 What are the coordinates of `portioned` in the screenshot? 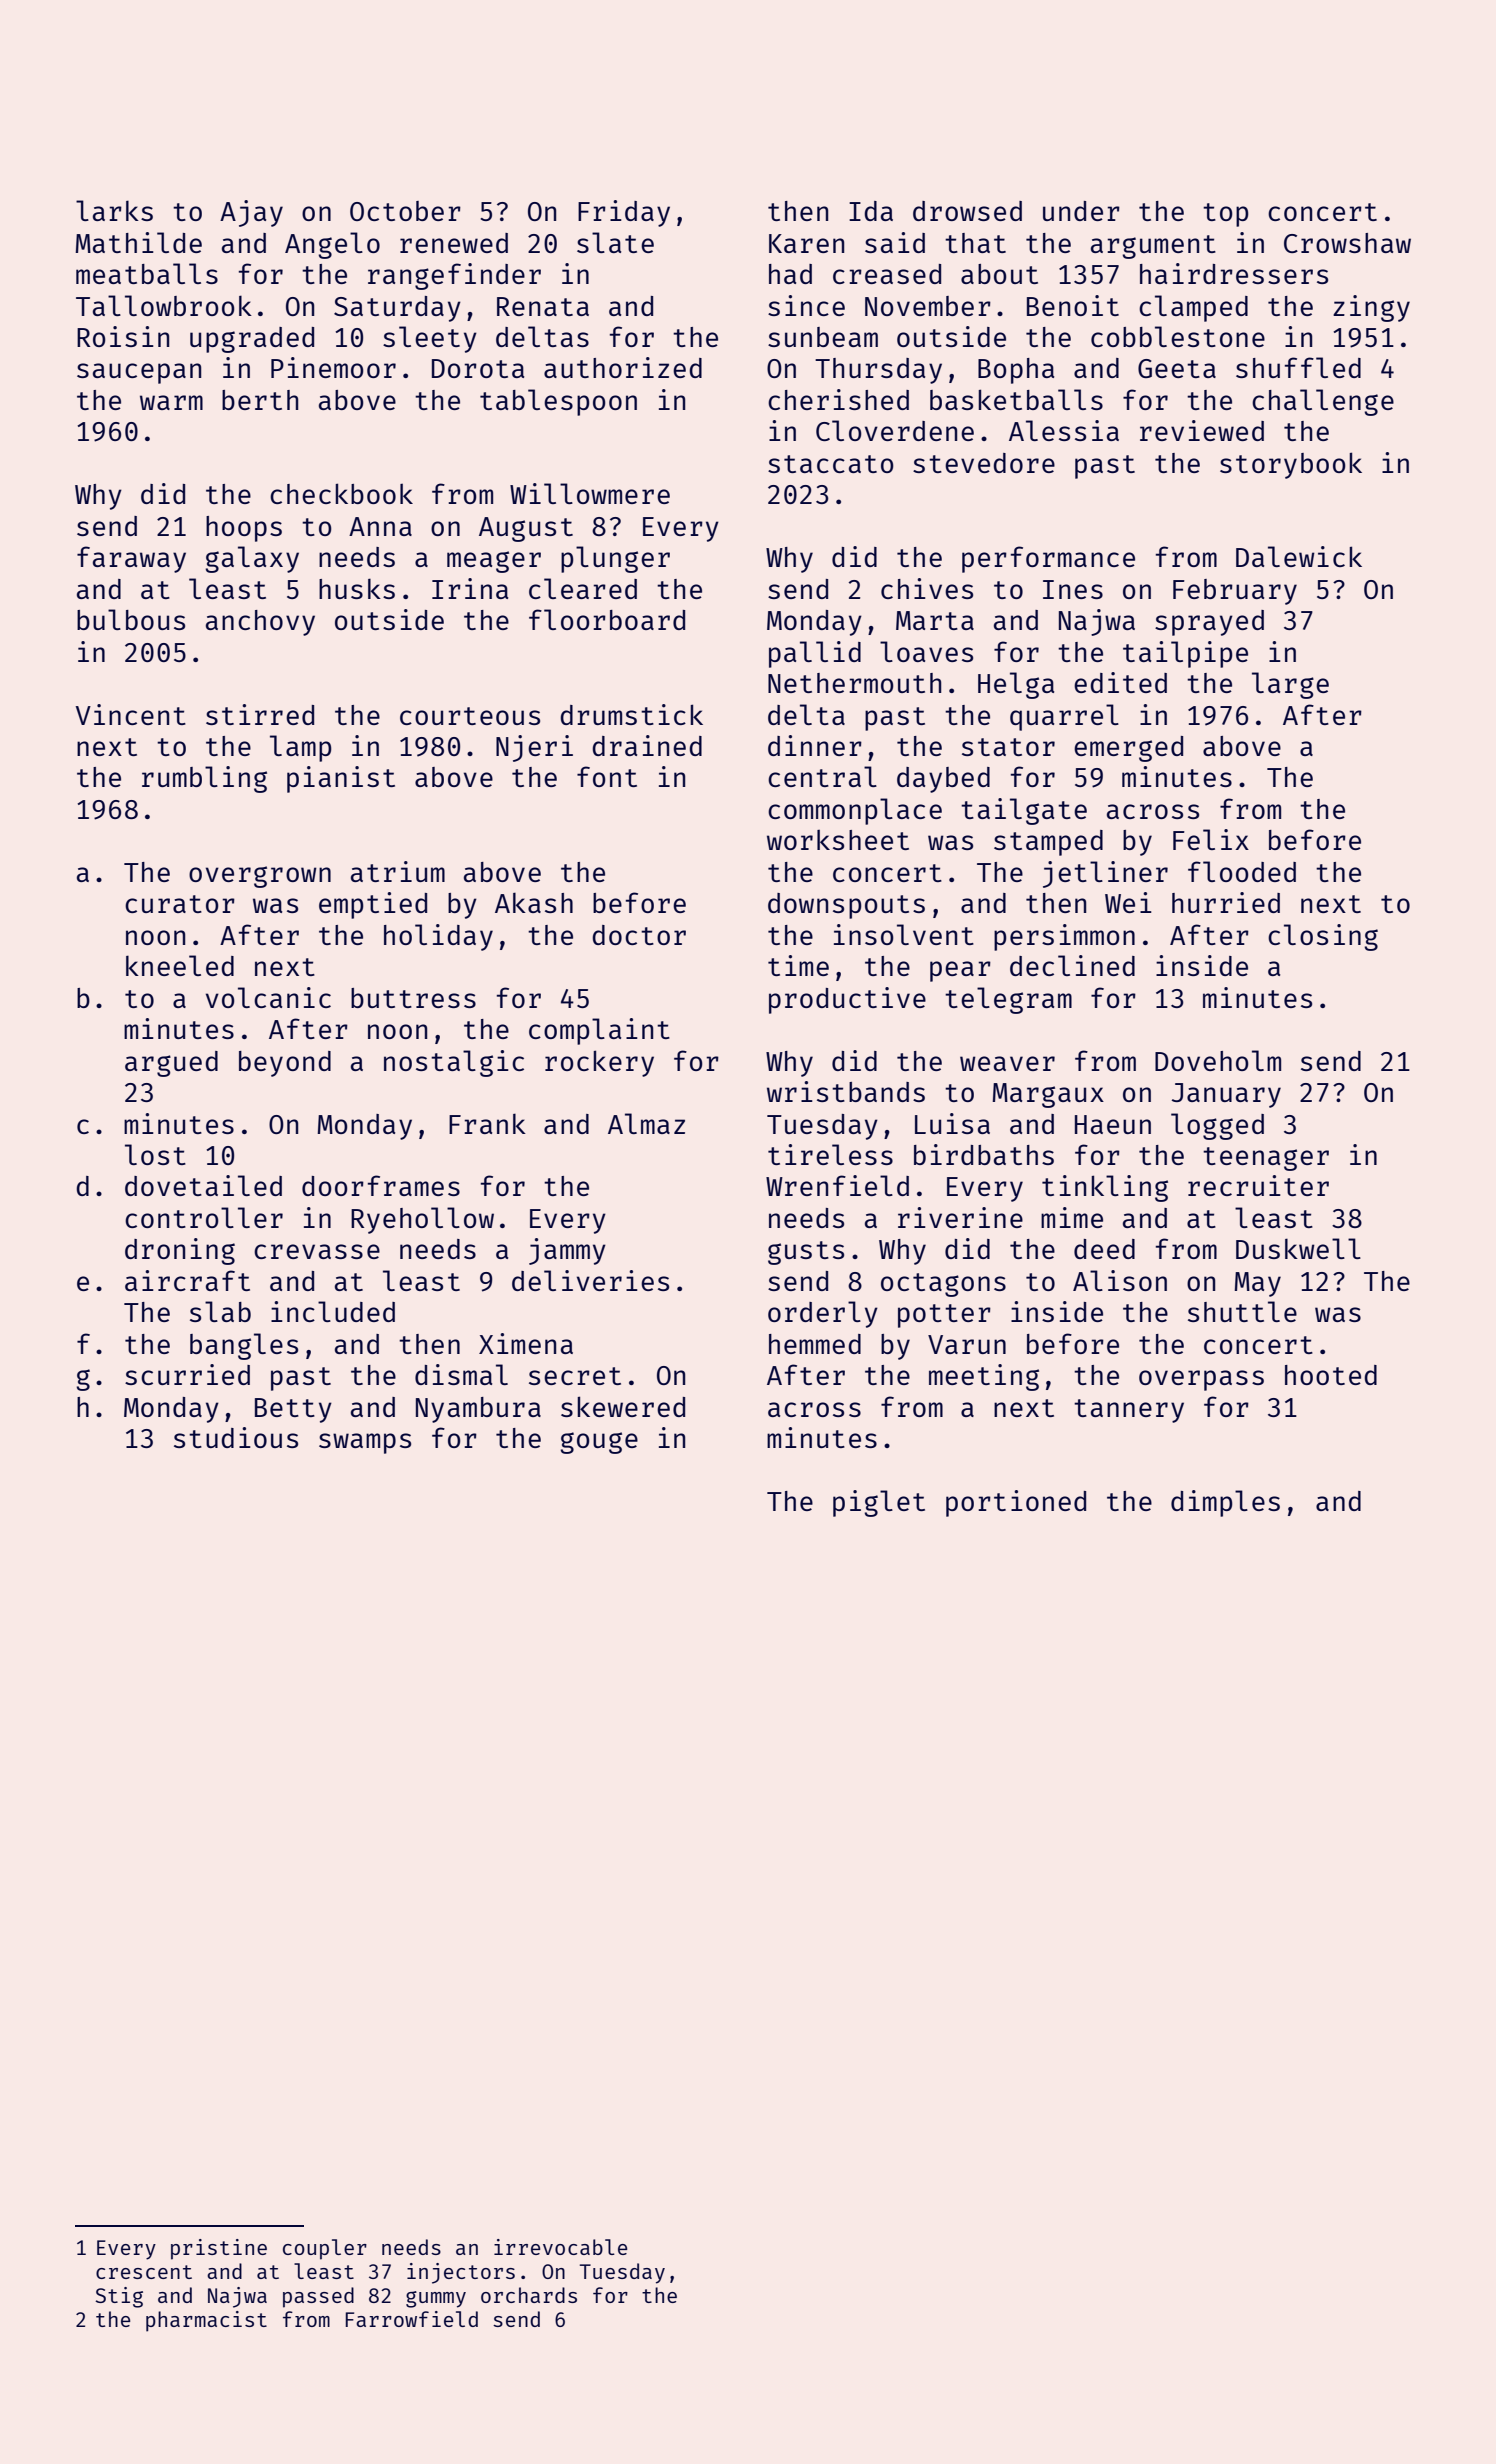 It's located at (1016, 1503).
